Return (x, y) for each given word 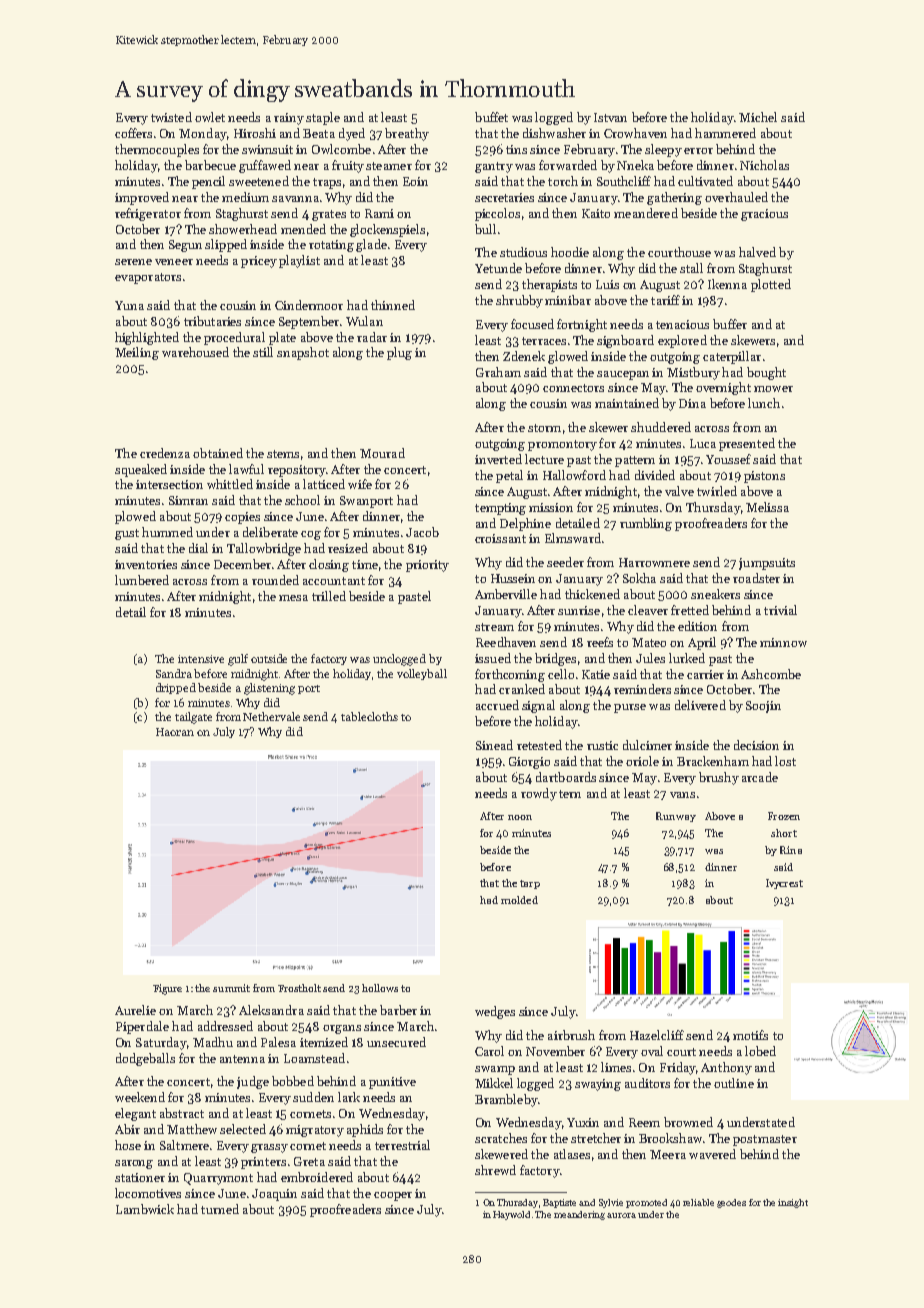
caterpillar (732, 357)
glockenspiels (387, 230)
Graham (498, 372)
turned (220, 1209)
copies (242, 518)
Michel (758, 117)
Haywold (511, 1215)
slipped (226, 245)
